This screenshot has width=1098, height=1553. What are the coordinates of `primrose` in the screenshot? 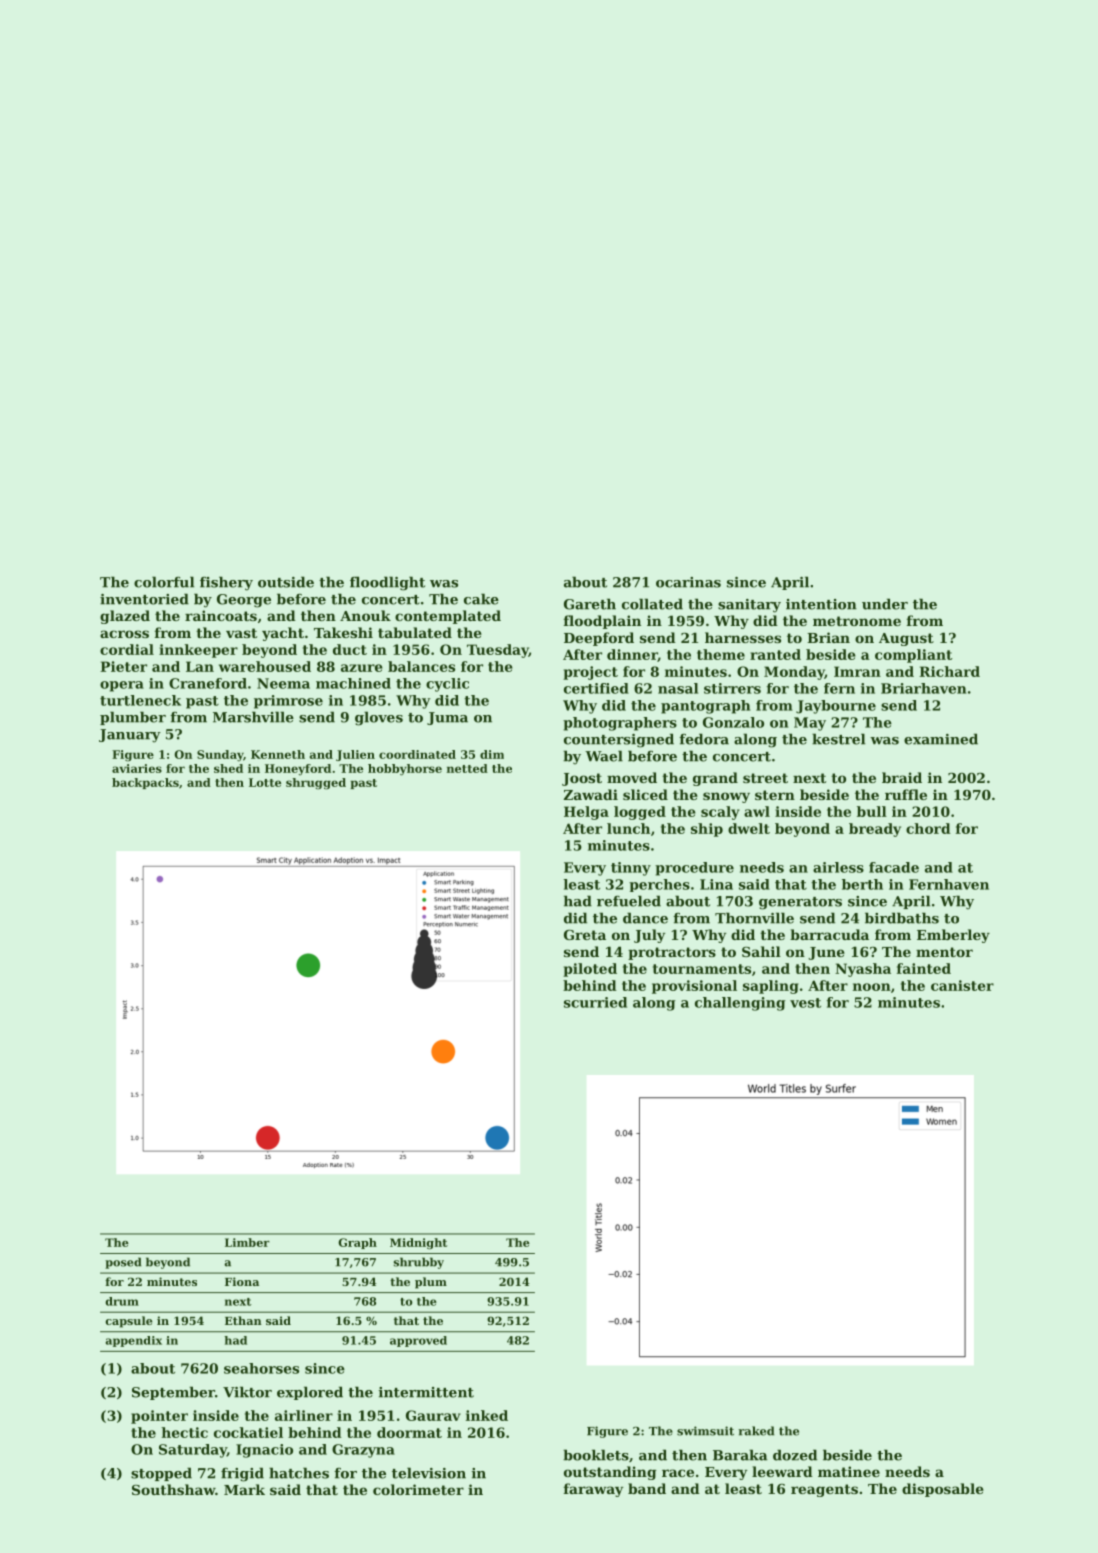 It's located at (288, 702).
